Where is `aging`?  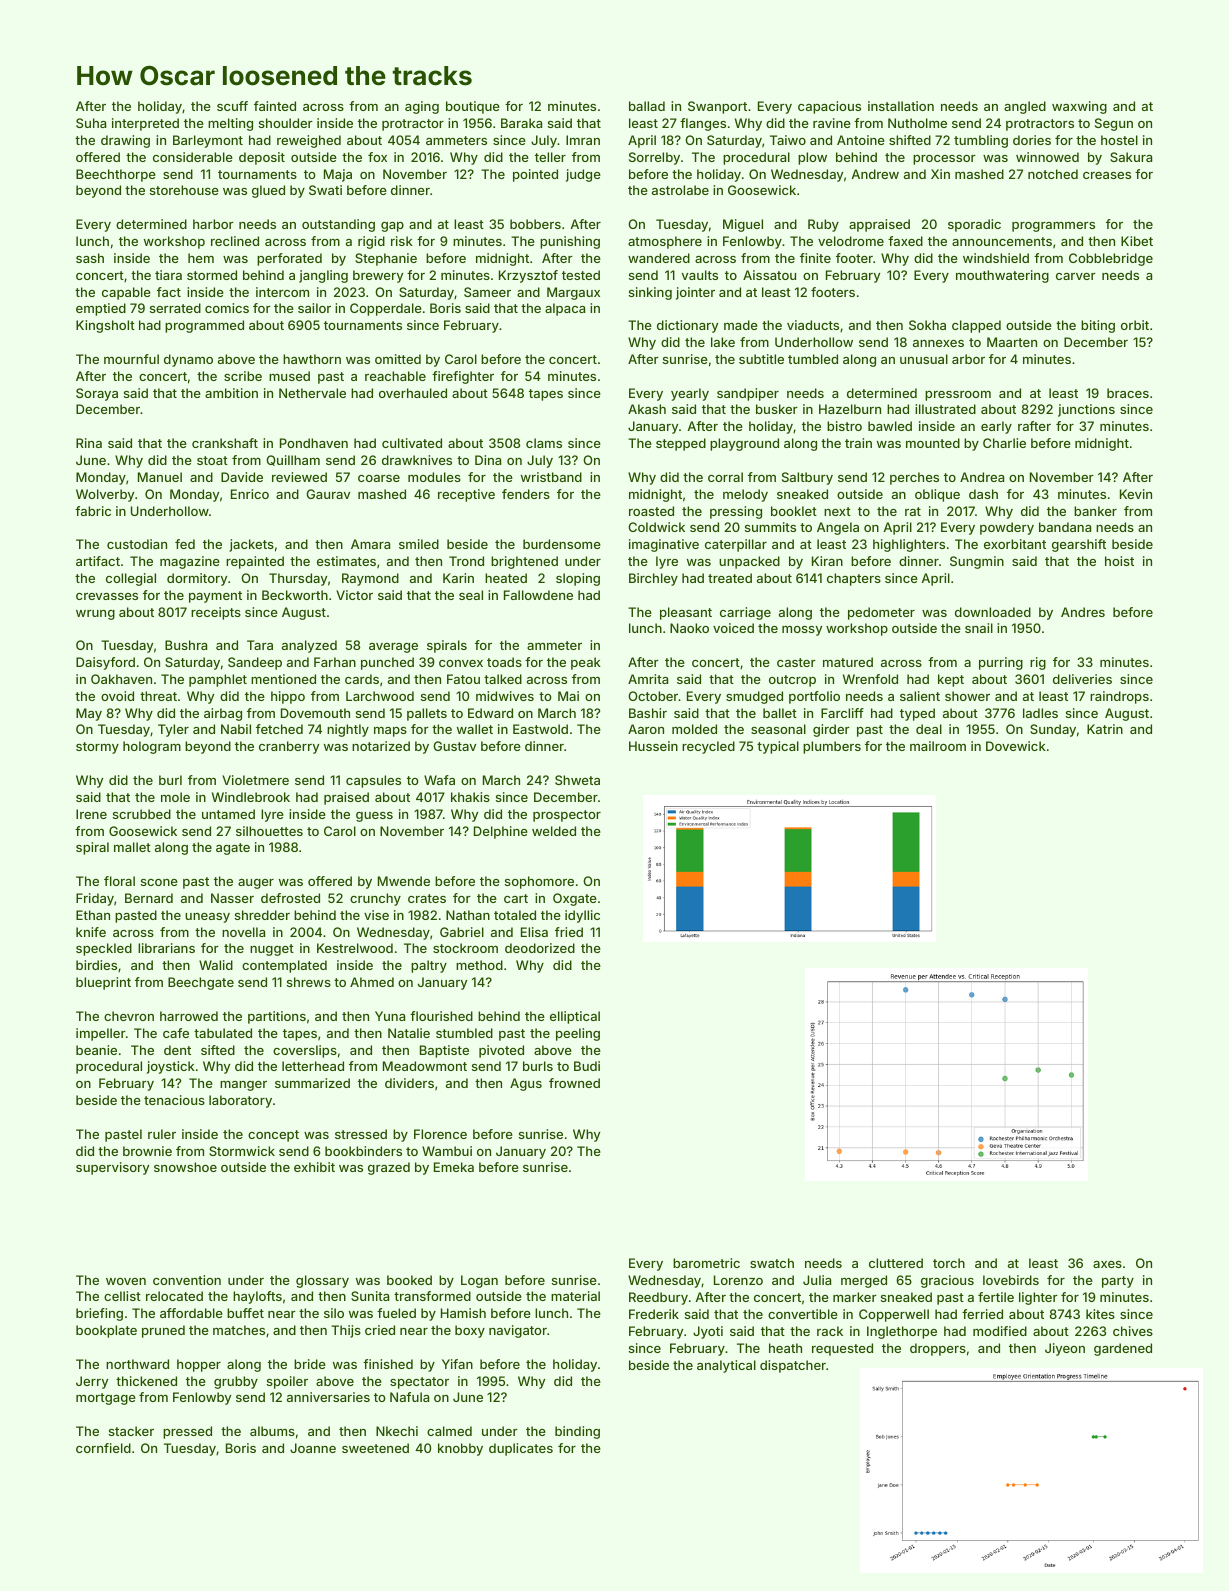 aging is located at coordinates (422, 107).
